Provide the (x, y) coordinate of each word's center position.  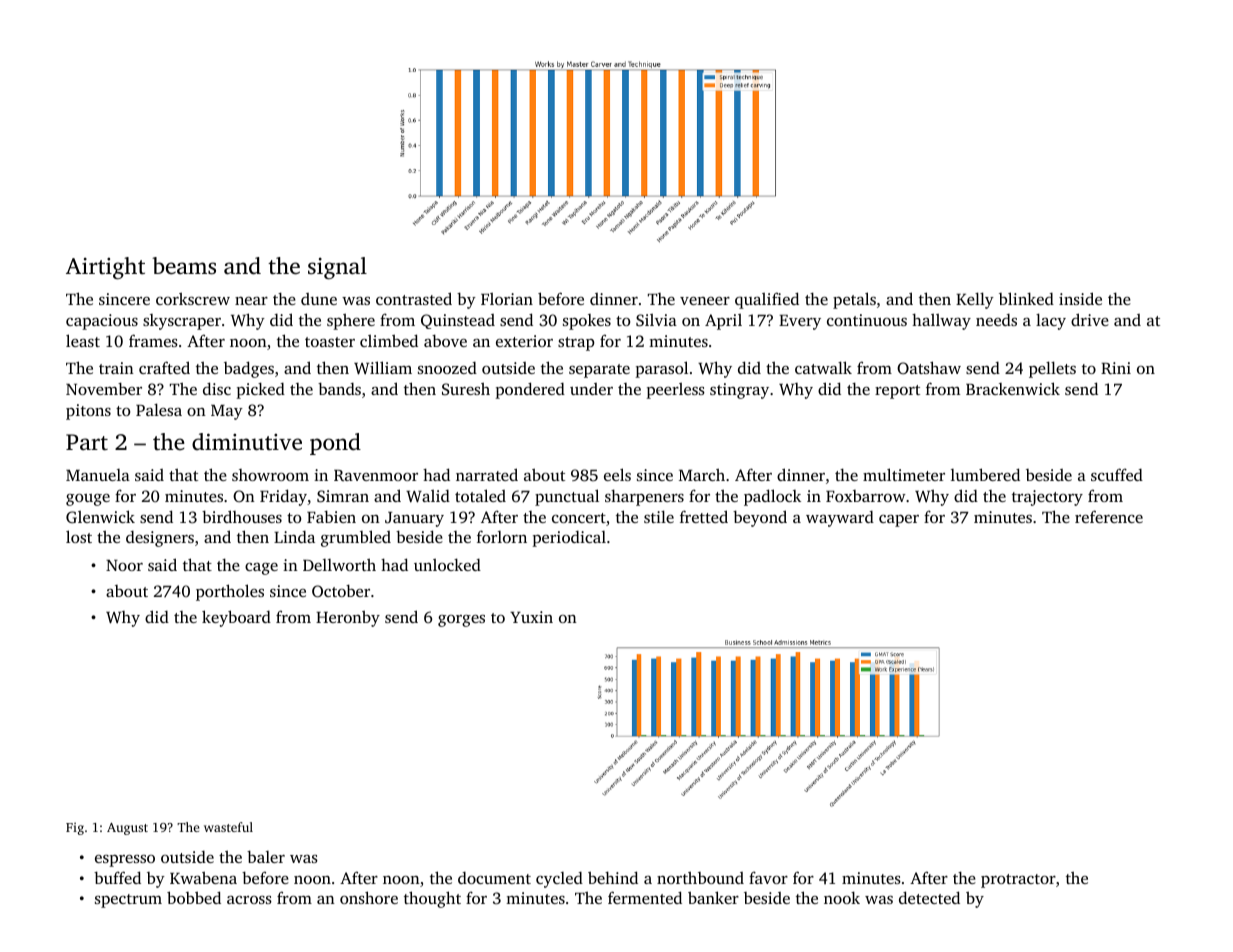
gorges (461, 621)
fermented (645, 897)
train (116, 368)
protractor (1018, 881)
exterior (524, 341)
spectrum (128, 901)
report (897, 392)
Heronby (348, 618)
